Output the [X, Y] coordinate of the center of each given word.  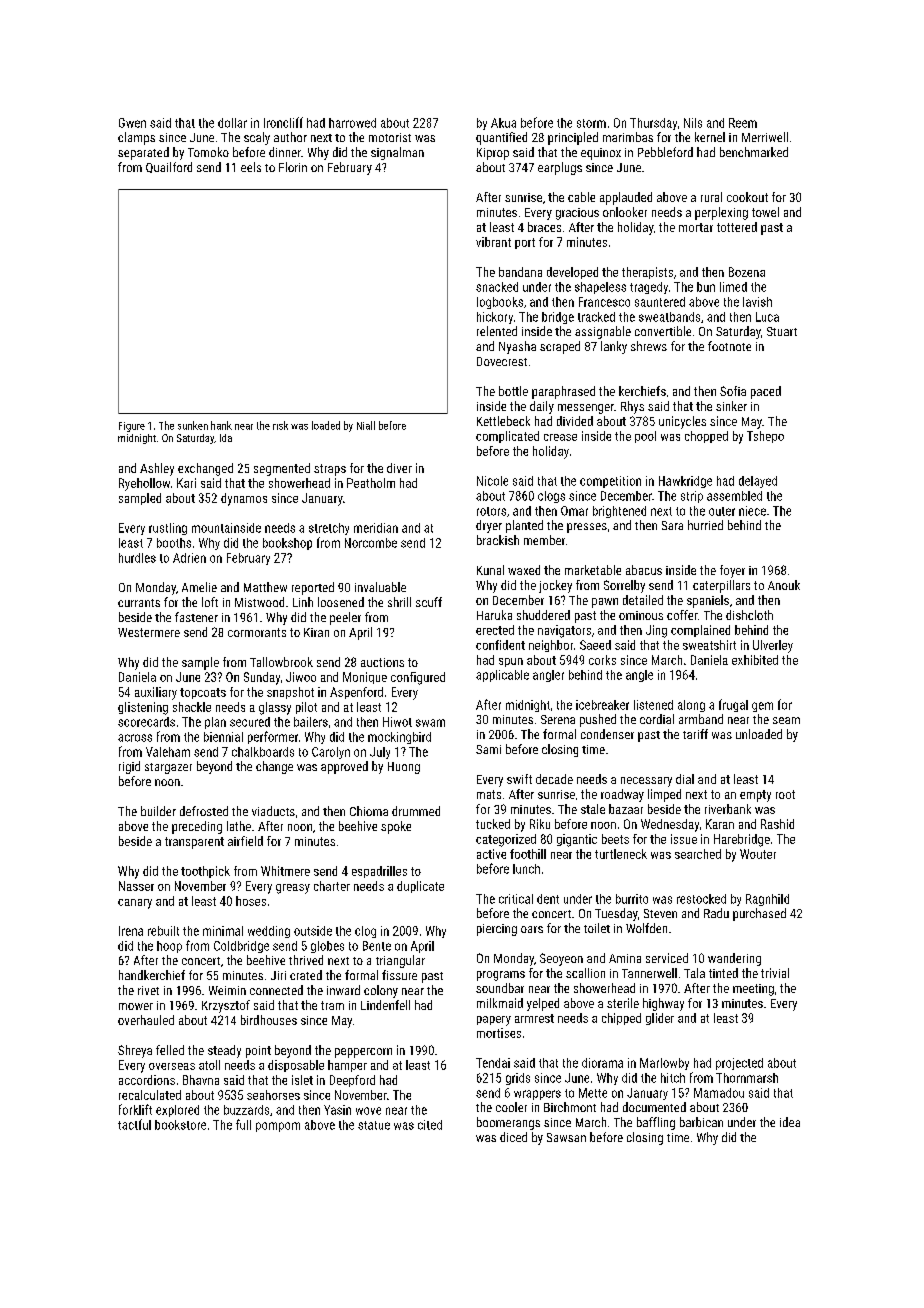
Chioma [369, 811]
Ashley [157, 469]
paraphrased [563, 392]
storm [591, 123]
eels [251, 167]
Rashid [777, 824]
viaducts [273, 811]
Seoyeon [561, 959]
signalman [397, 153]
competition [610, 482]
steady [224, 1051]
